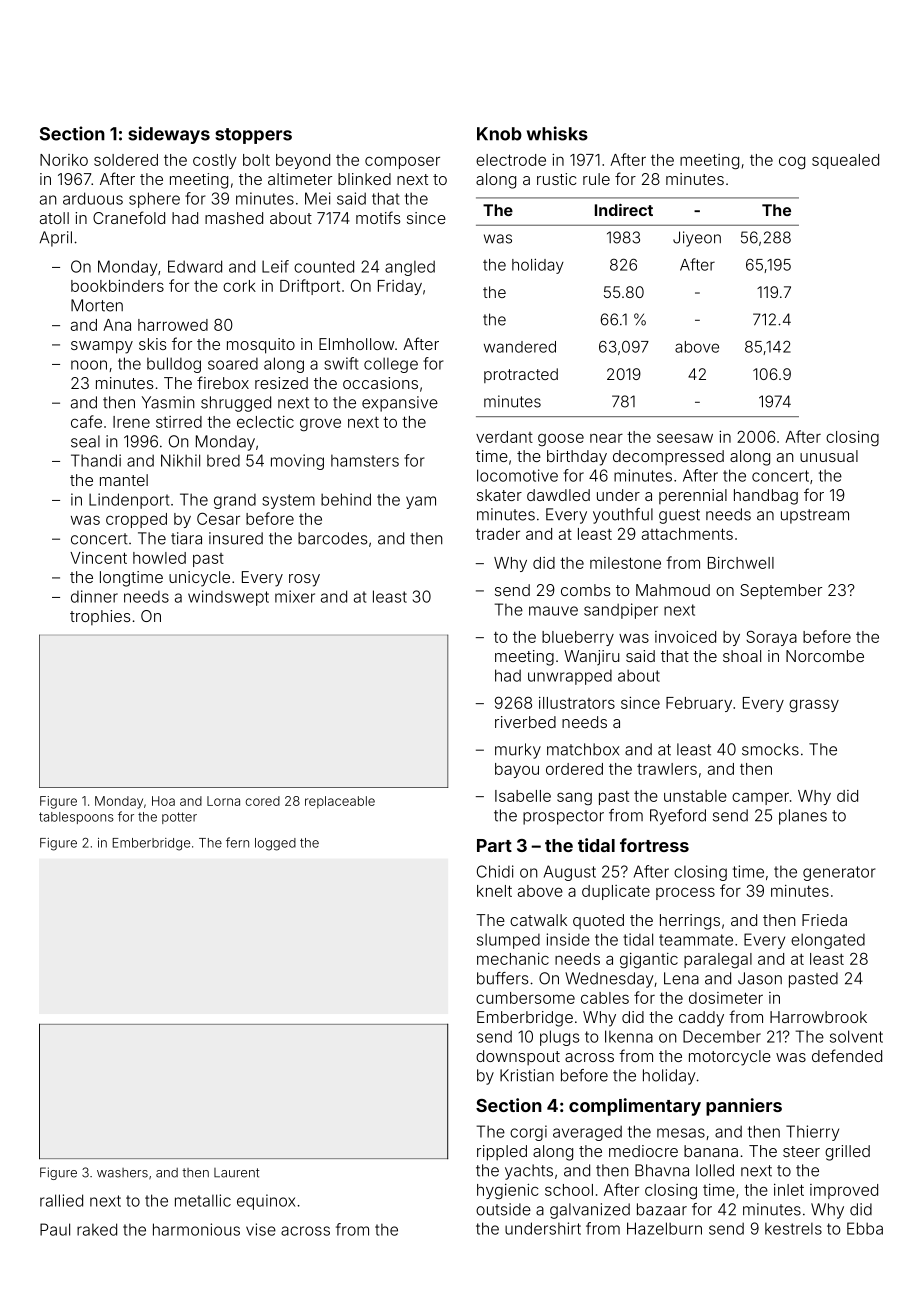 The width and height of the image is (924, 1308). Describe the element at coordinates (223, 801) in the image. I see `Lorna` at that location.
